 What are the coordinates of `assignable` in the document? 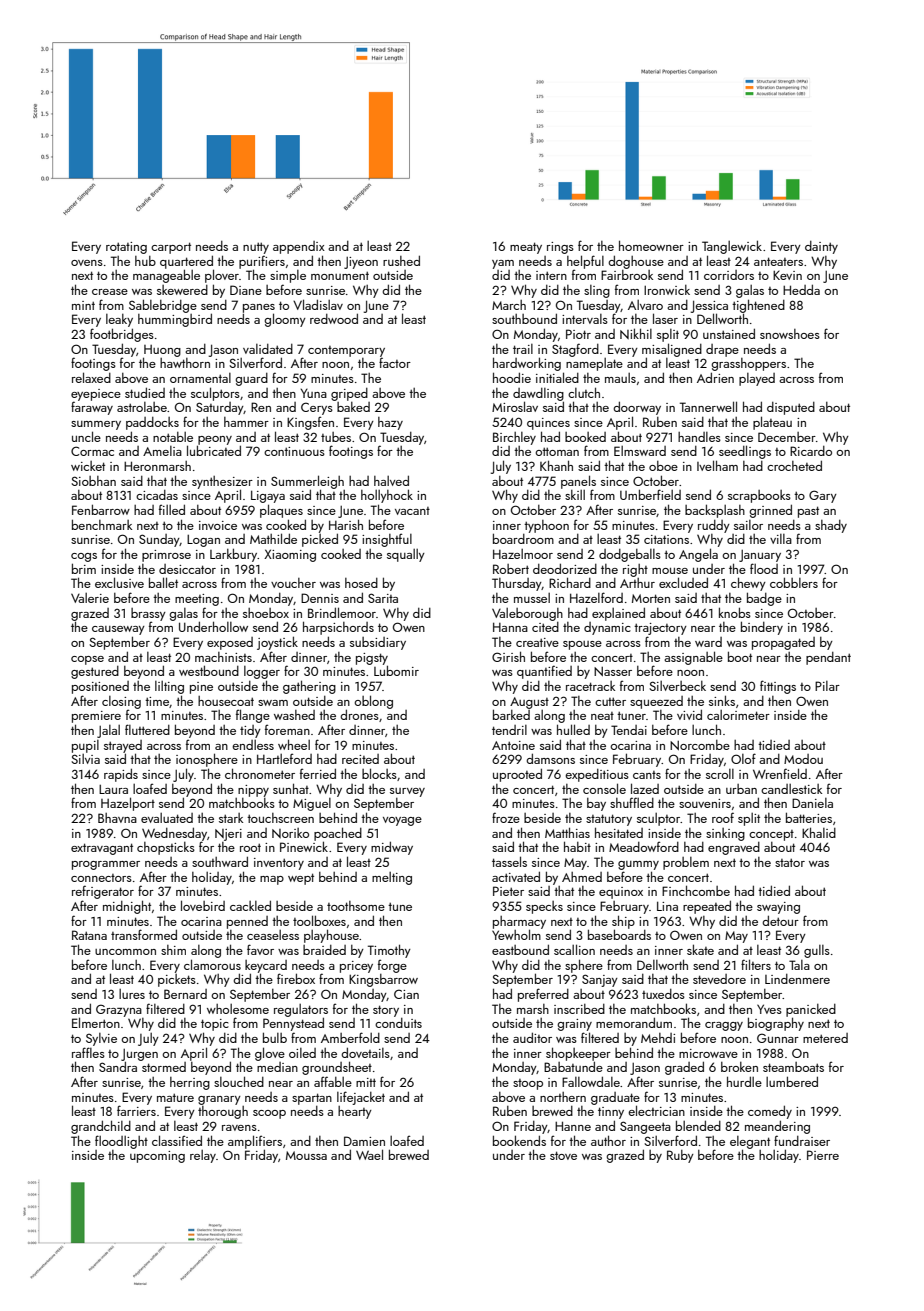 It's located at (693, 658).
